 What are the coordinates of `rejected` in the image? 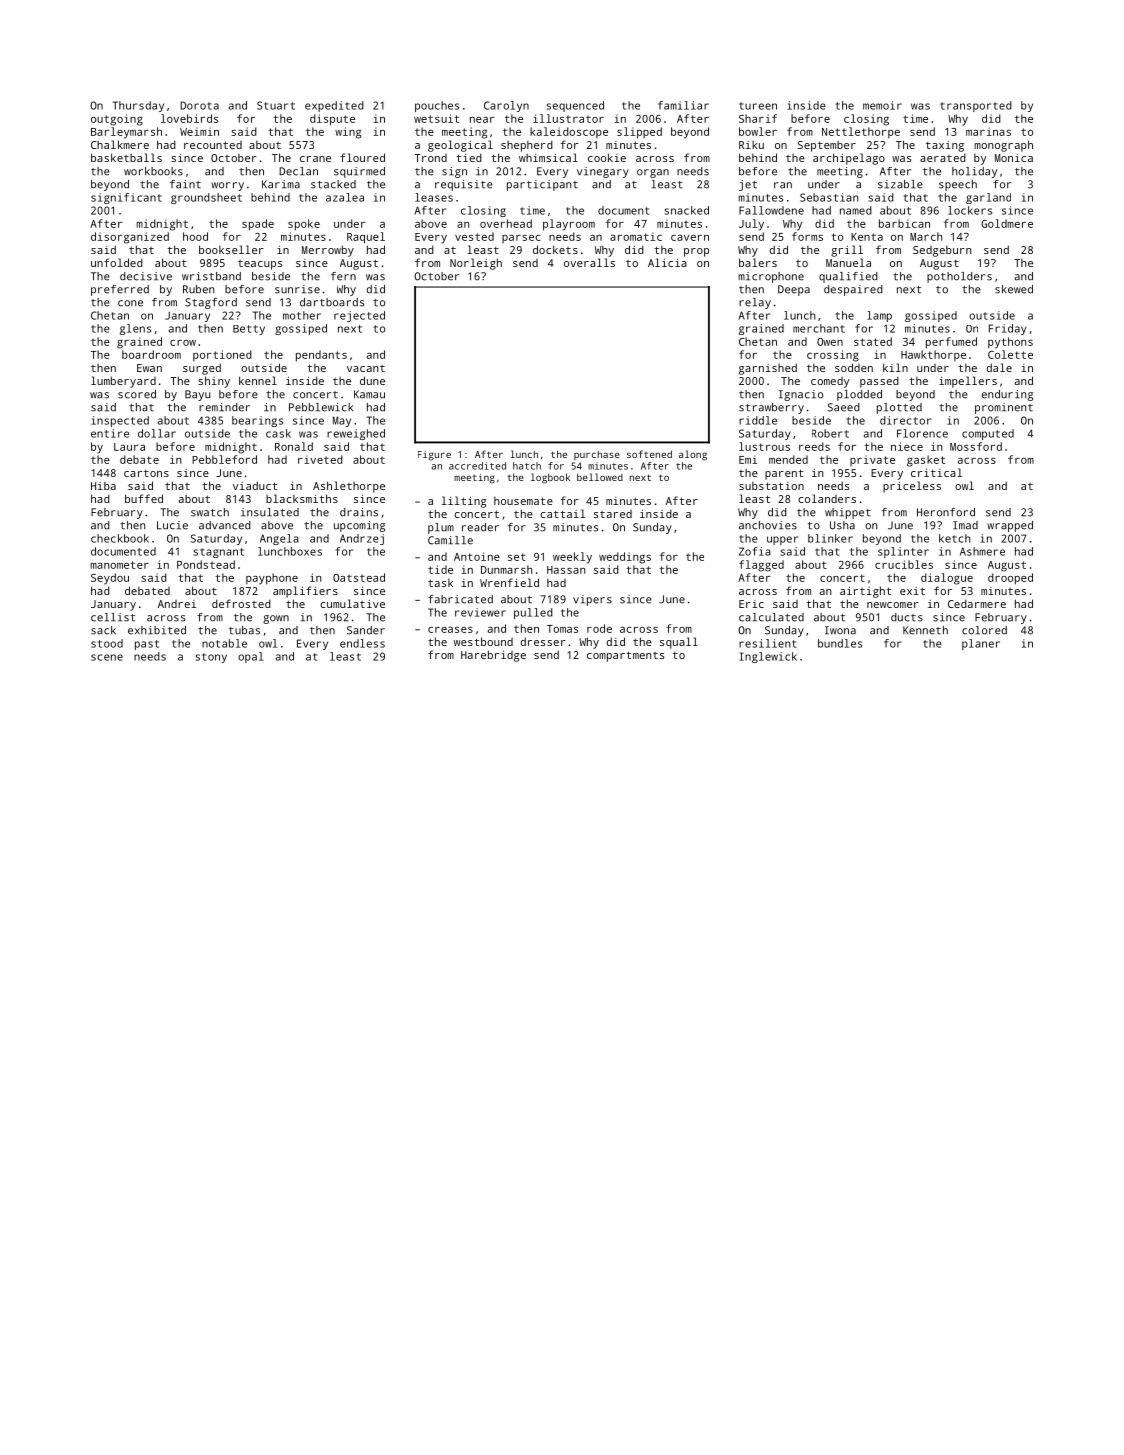 It's located at (359, 316).
